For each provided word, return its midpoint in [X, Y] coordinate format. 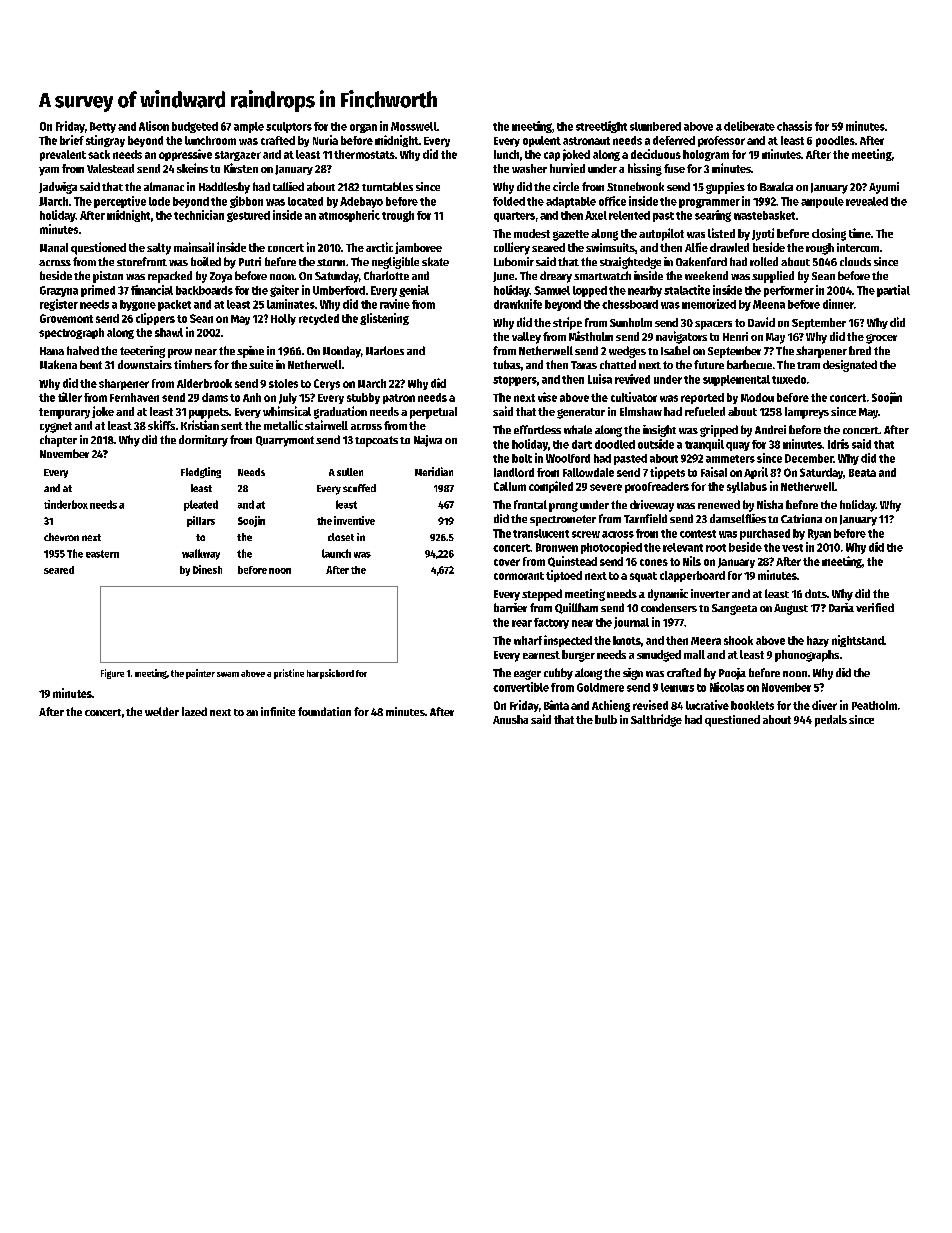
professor [721, 141]
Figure [112, 674]
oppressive [185, 155]
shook [738, 640]
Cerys [327, 384]
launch [336, 553]
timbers [193, 364]
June [503, 277]
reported [702, 398]
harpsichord [330, 674]
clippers [155, 319]
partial [893, 291]
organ [363, 128]
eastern [102, 554]
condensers [669, 607]
